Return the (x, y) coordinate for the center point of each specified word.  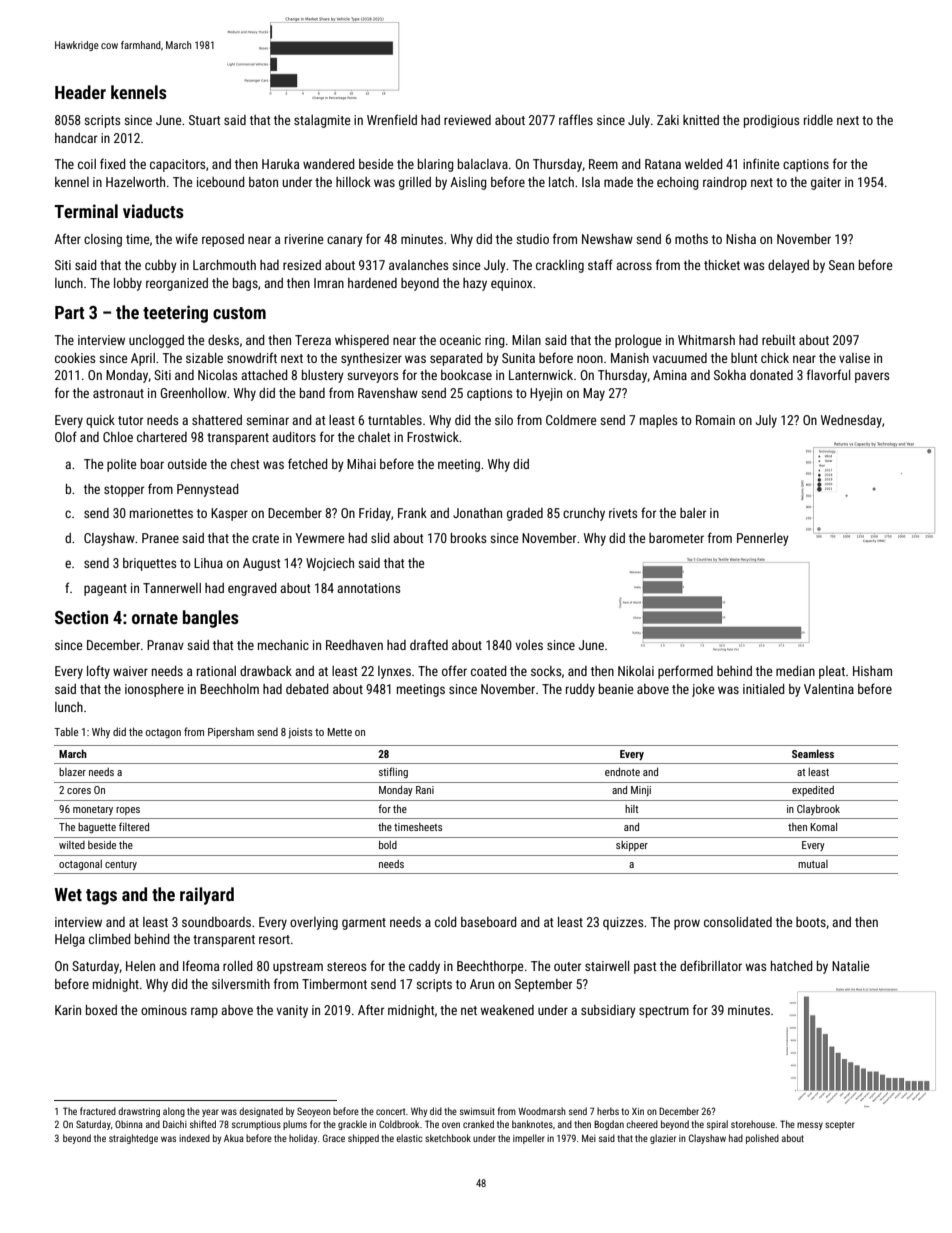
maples (658, 421)
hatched (792, 966)
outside (187, 464)
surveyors (372, 377)
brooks (468, 538)
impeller (529, 1139)
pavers (872, 377)
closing (103, 240)
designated (261, 1112)
